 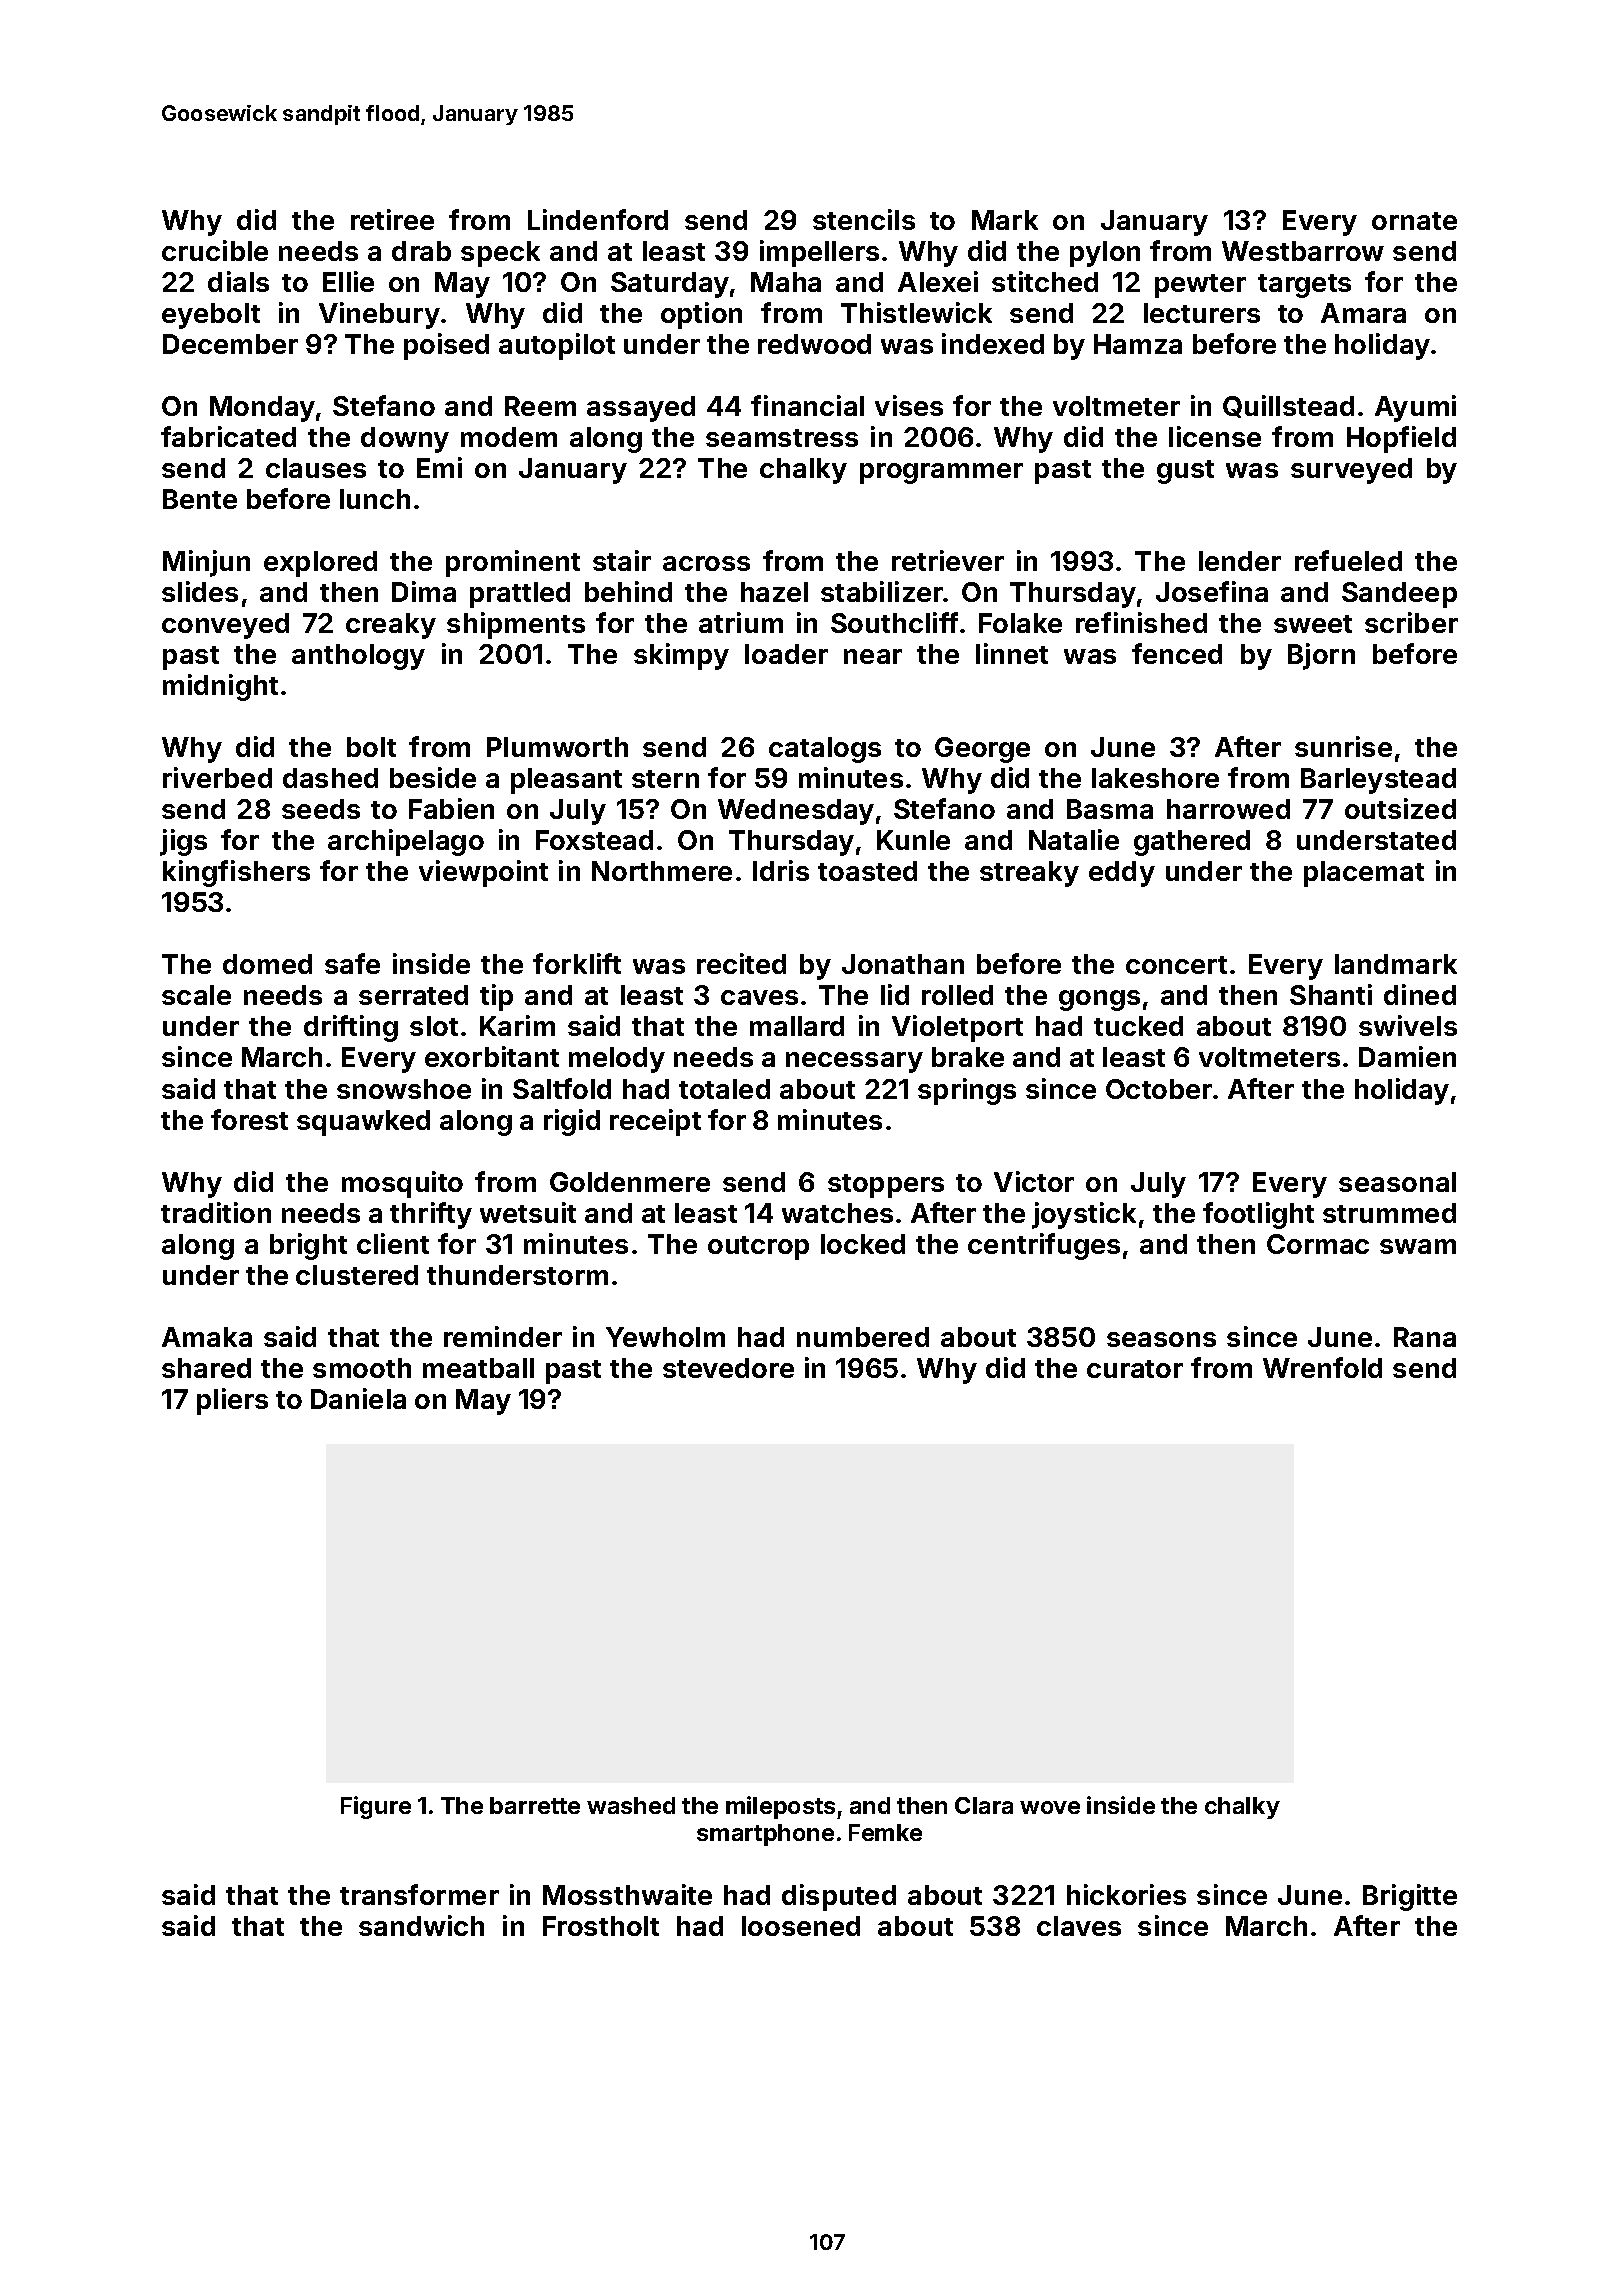 What do you see at coordinates (196, 995) in the screenshot?
I see `scale` at bounding box center [196, 995].
